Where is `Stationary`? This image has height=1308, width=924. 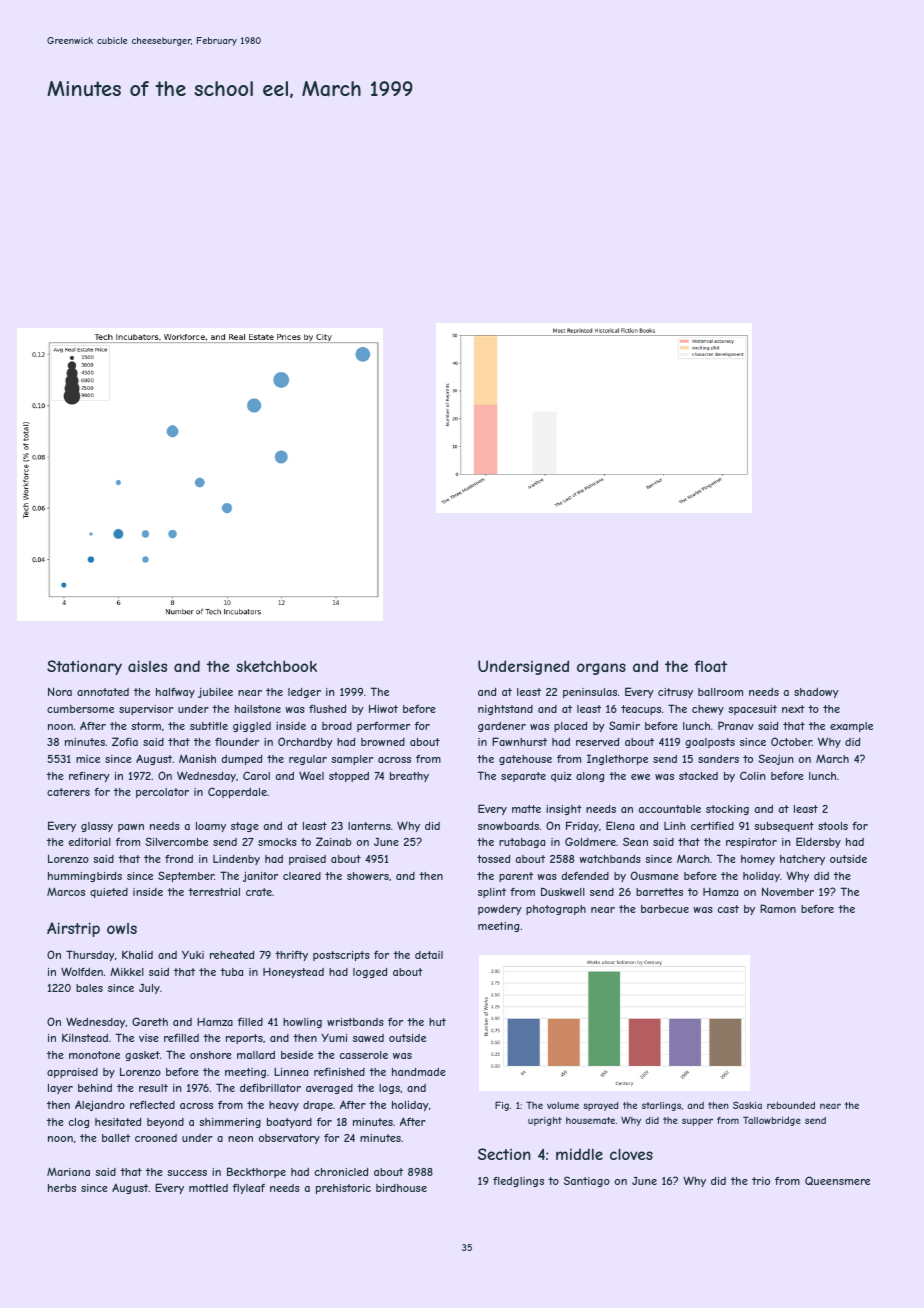
Stationary is located at coordinates (84, 667).
